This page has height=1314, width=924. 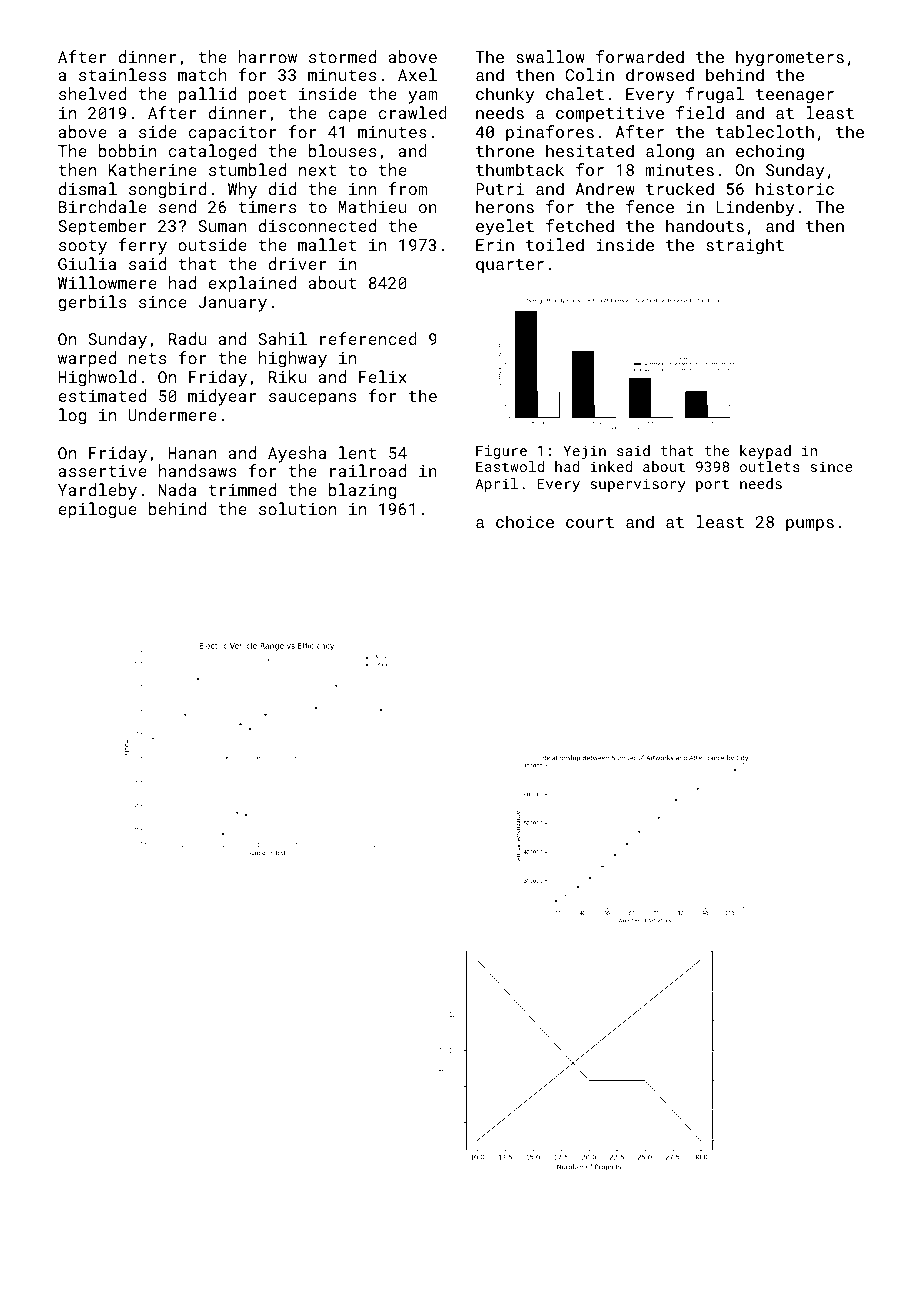 I want to click on straight, so click(x=745, y=246).
